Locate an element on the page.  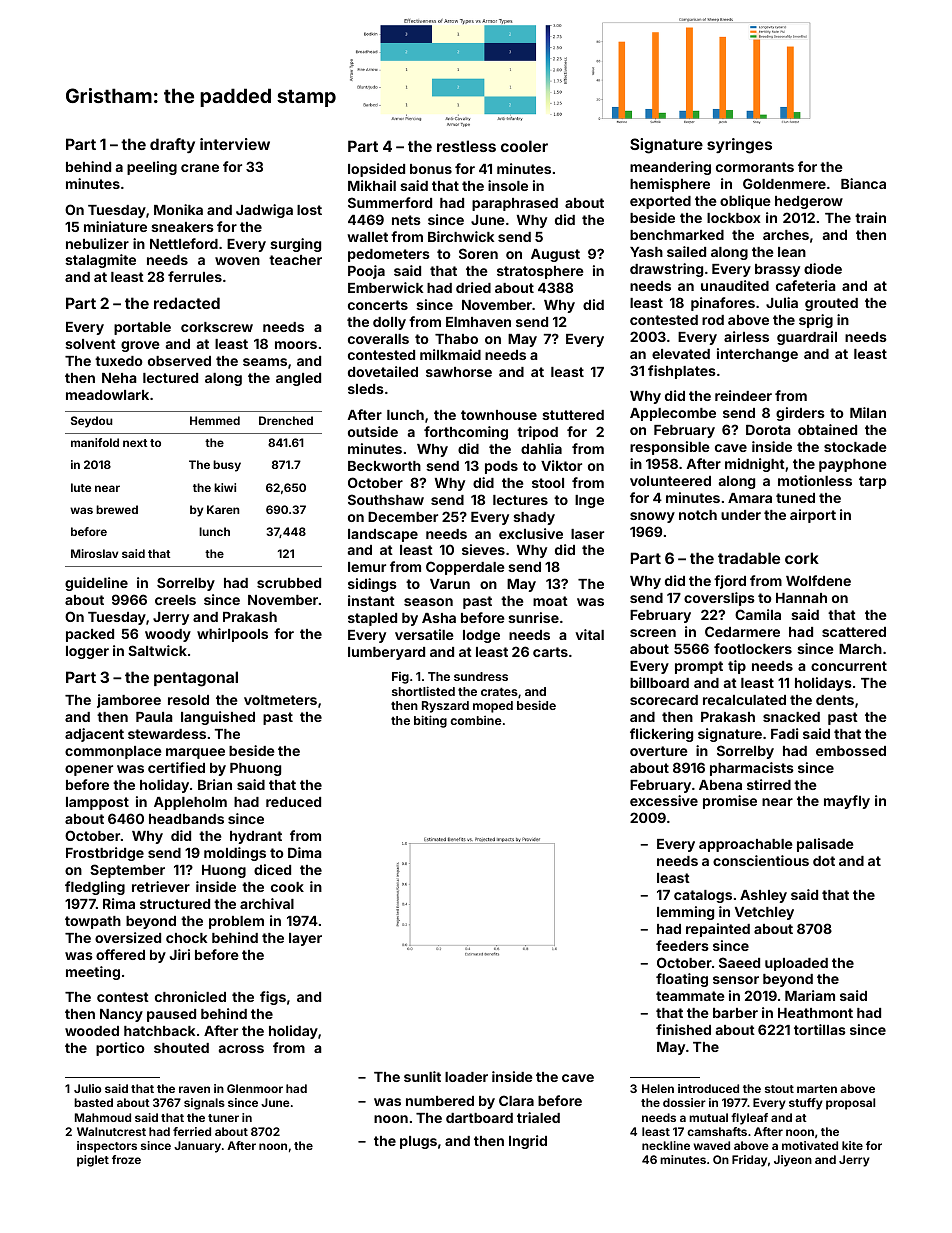
froze is located at coordinates (126, 1159).
